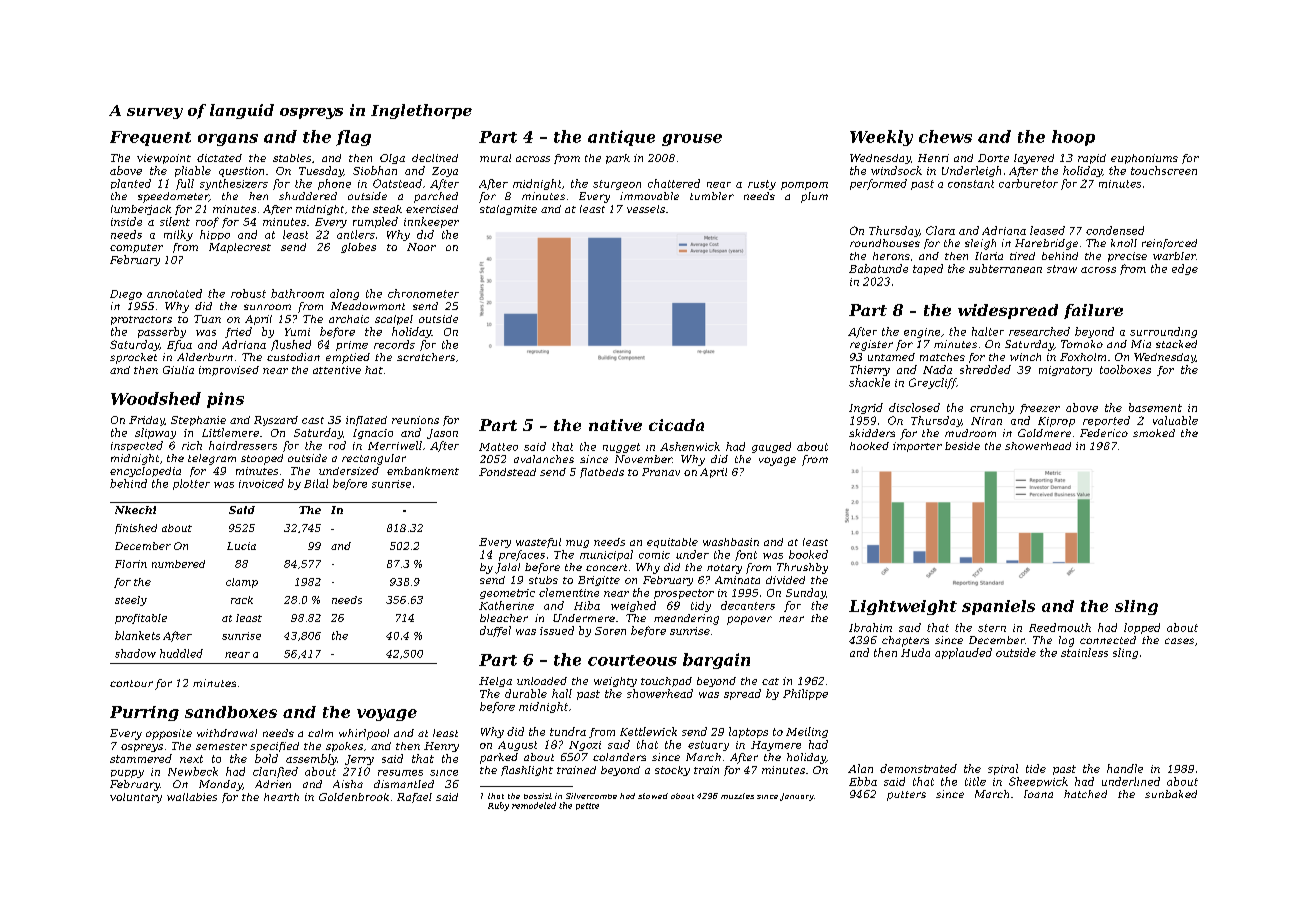  Describe the element at coordinates (144, 713) in the document. I see `Purring` at that location.
